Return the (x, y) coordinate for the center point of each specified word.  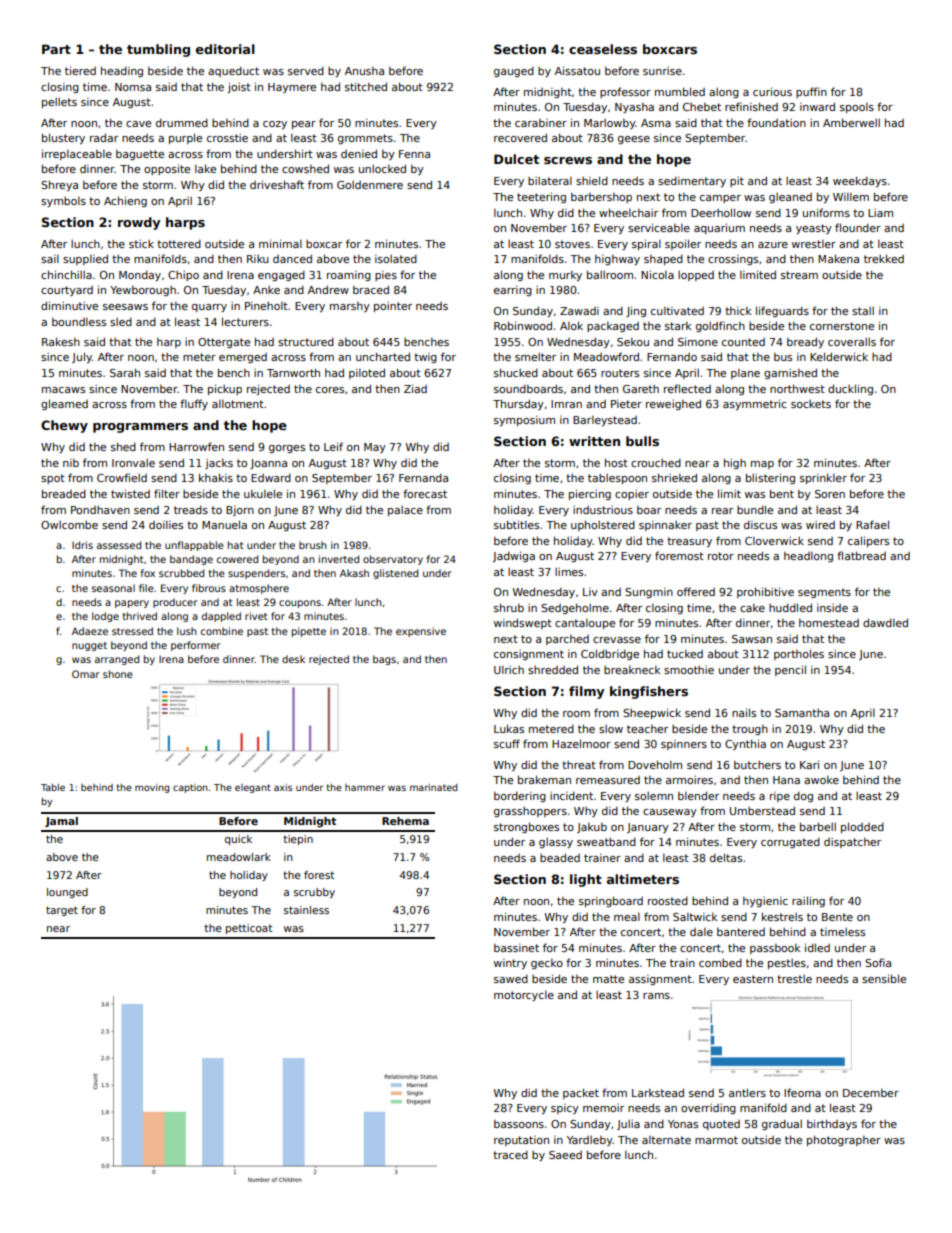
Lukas (509, 728)
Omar (86, 674)
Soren (830, 494)
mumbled (680, 91)
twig (425, 358)
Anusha (364, 70)
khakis (216, 477)
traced (510, 1154)
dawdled (885, 622)
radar (104, 137)
